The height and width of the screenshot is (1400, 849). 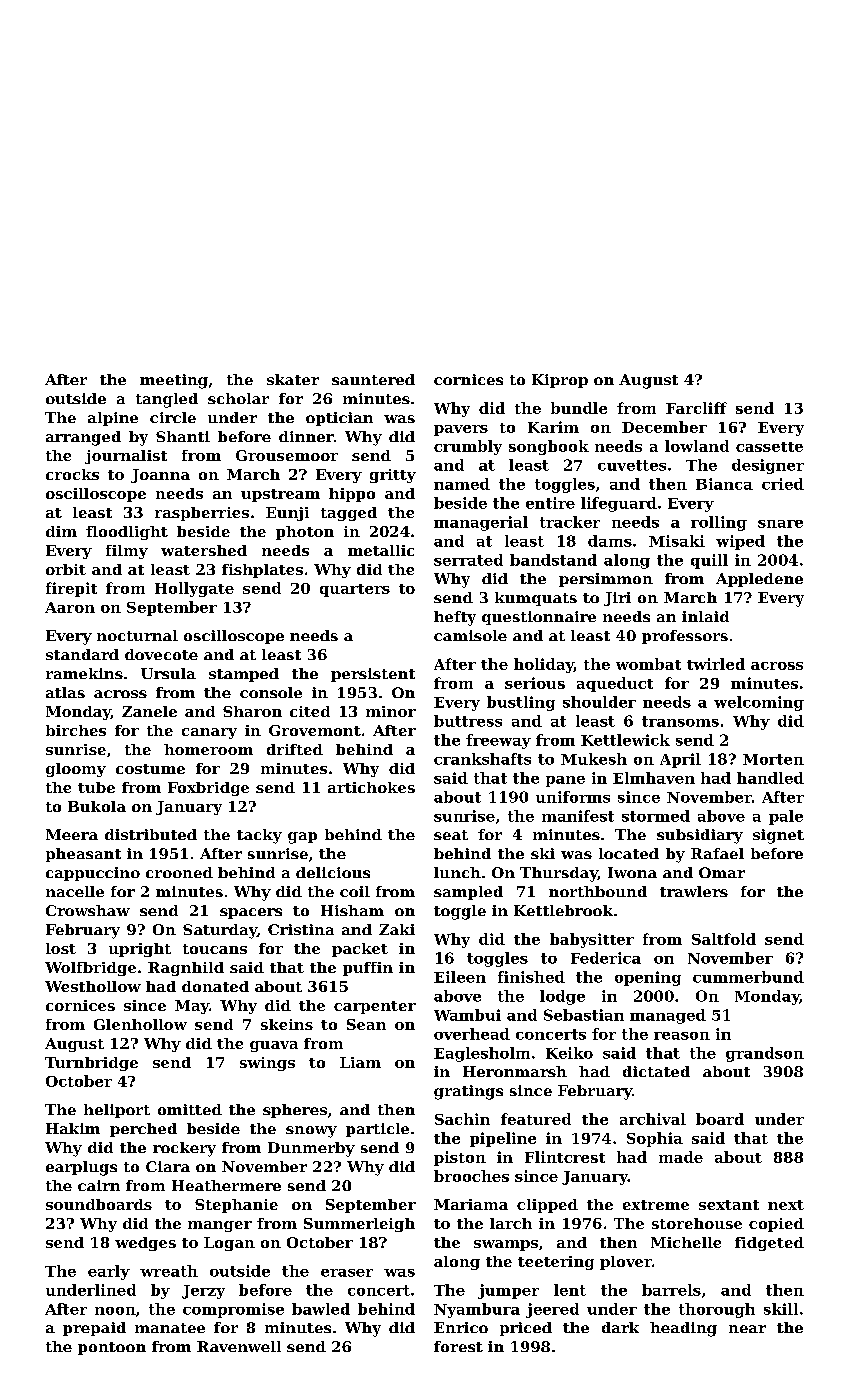 I want to click on managerial, so click(x=481, y=523).
